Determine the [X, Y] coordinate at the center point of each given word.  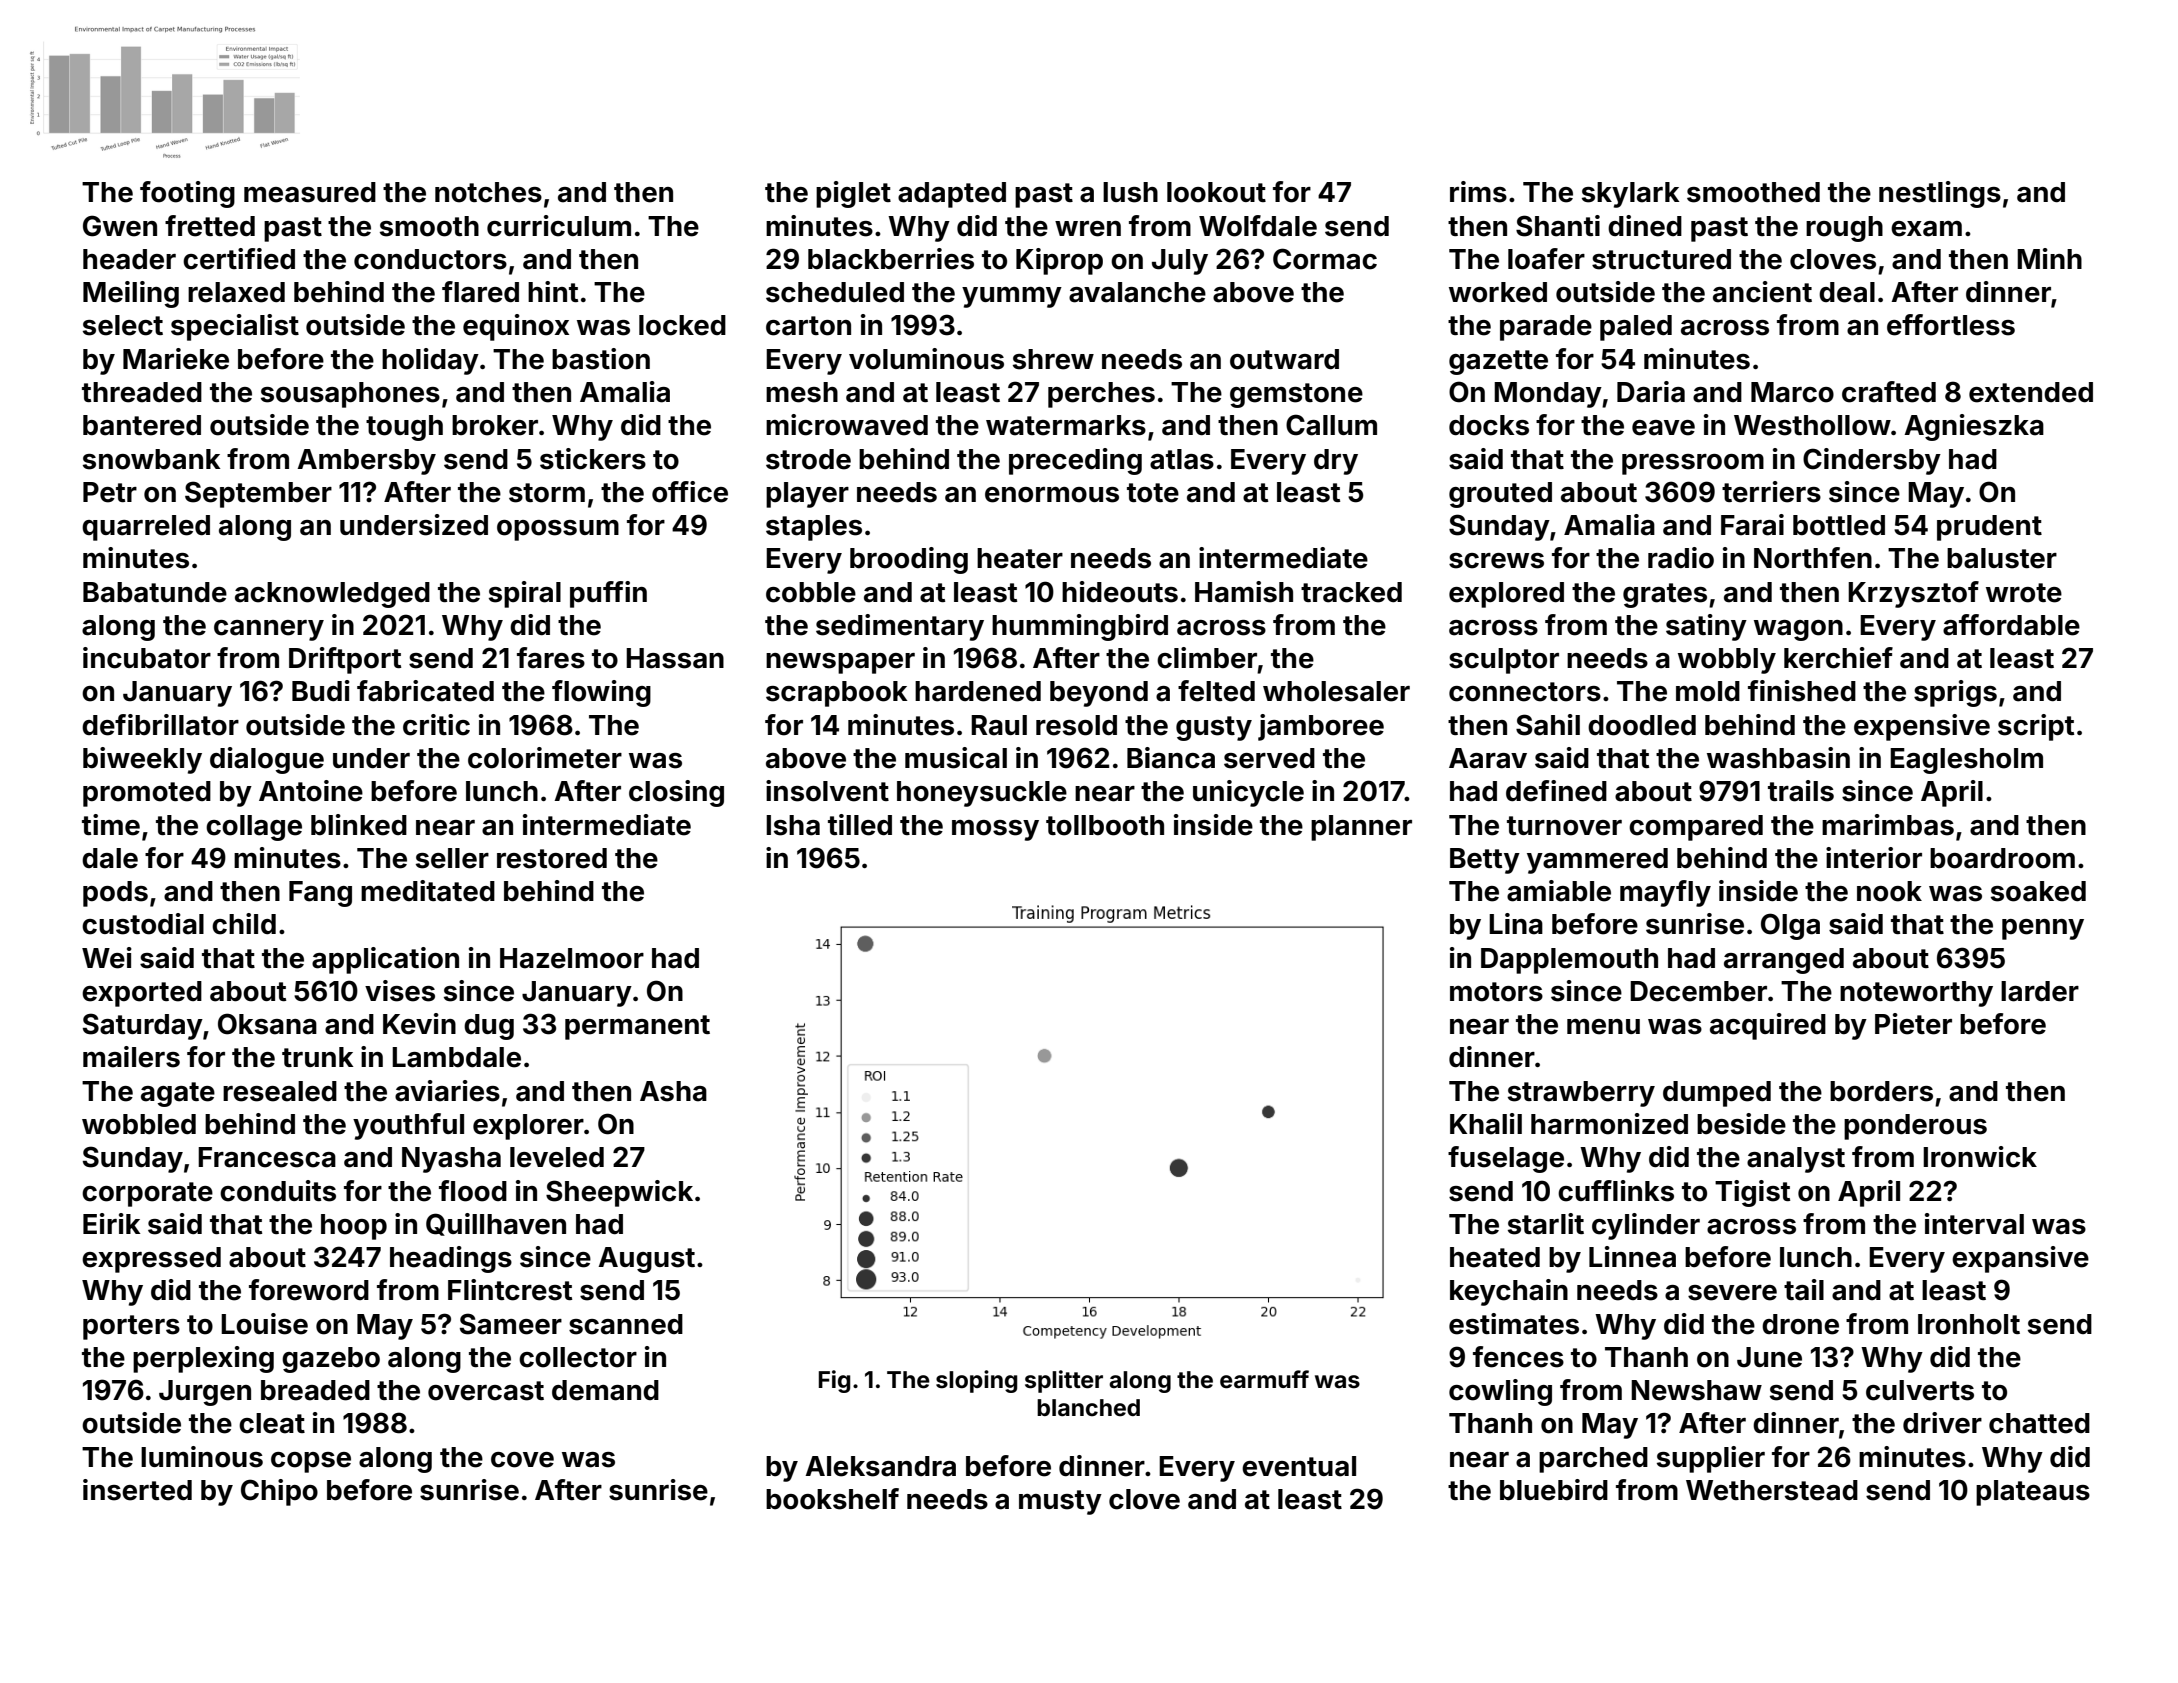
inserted [137, 1490]
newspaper [840, 663]
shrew [1053, 359]
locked [682, 325]
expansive [2020, 1259]
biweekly [142, 760]
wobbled [139, 1124]
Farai [1752, 525]
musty [1060, 1502]
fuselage [1506, 1159]
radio [1681, 558]
